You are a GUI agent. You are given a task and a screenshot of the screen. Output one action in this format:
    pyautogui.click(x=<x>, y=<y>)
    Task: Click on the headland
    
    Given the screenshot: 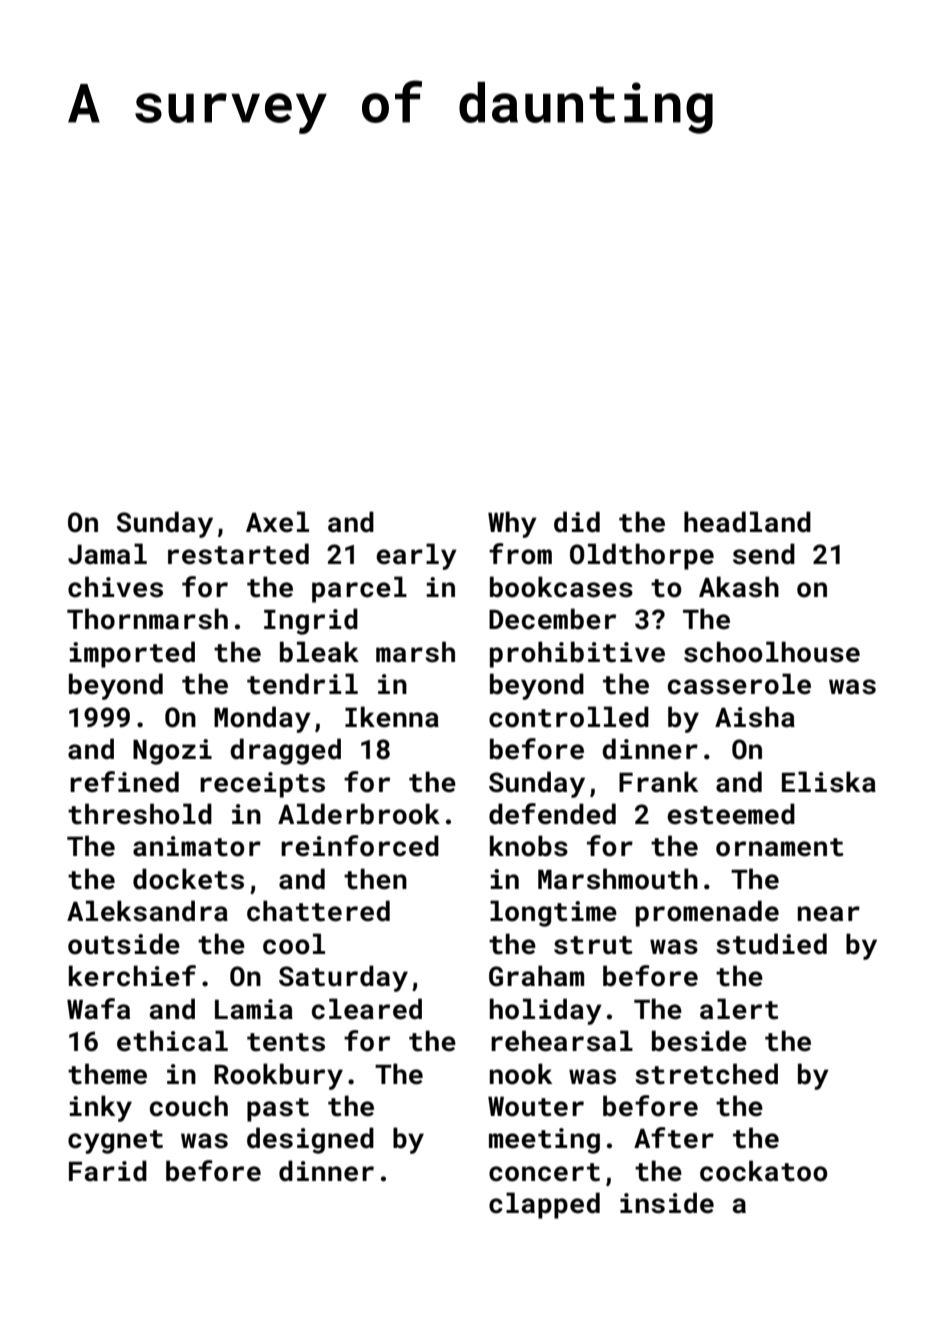 What is the action you would take?
    pyautogui.click(x=747, y=522)
